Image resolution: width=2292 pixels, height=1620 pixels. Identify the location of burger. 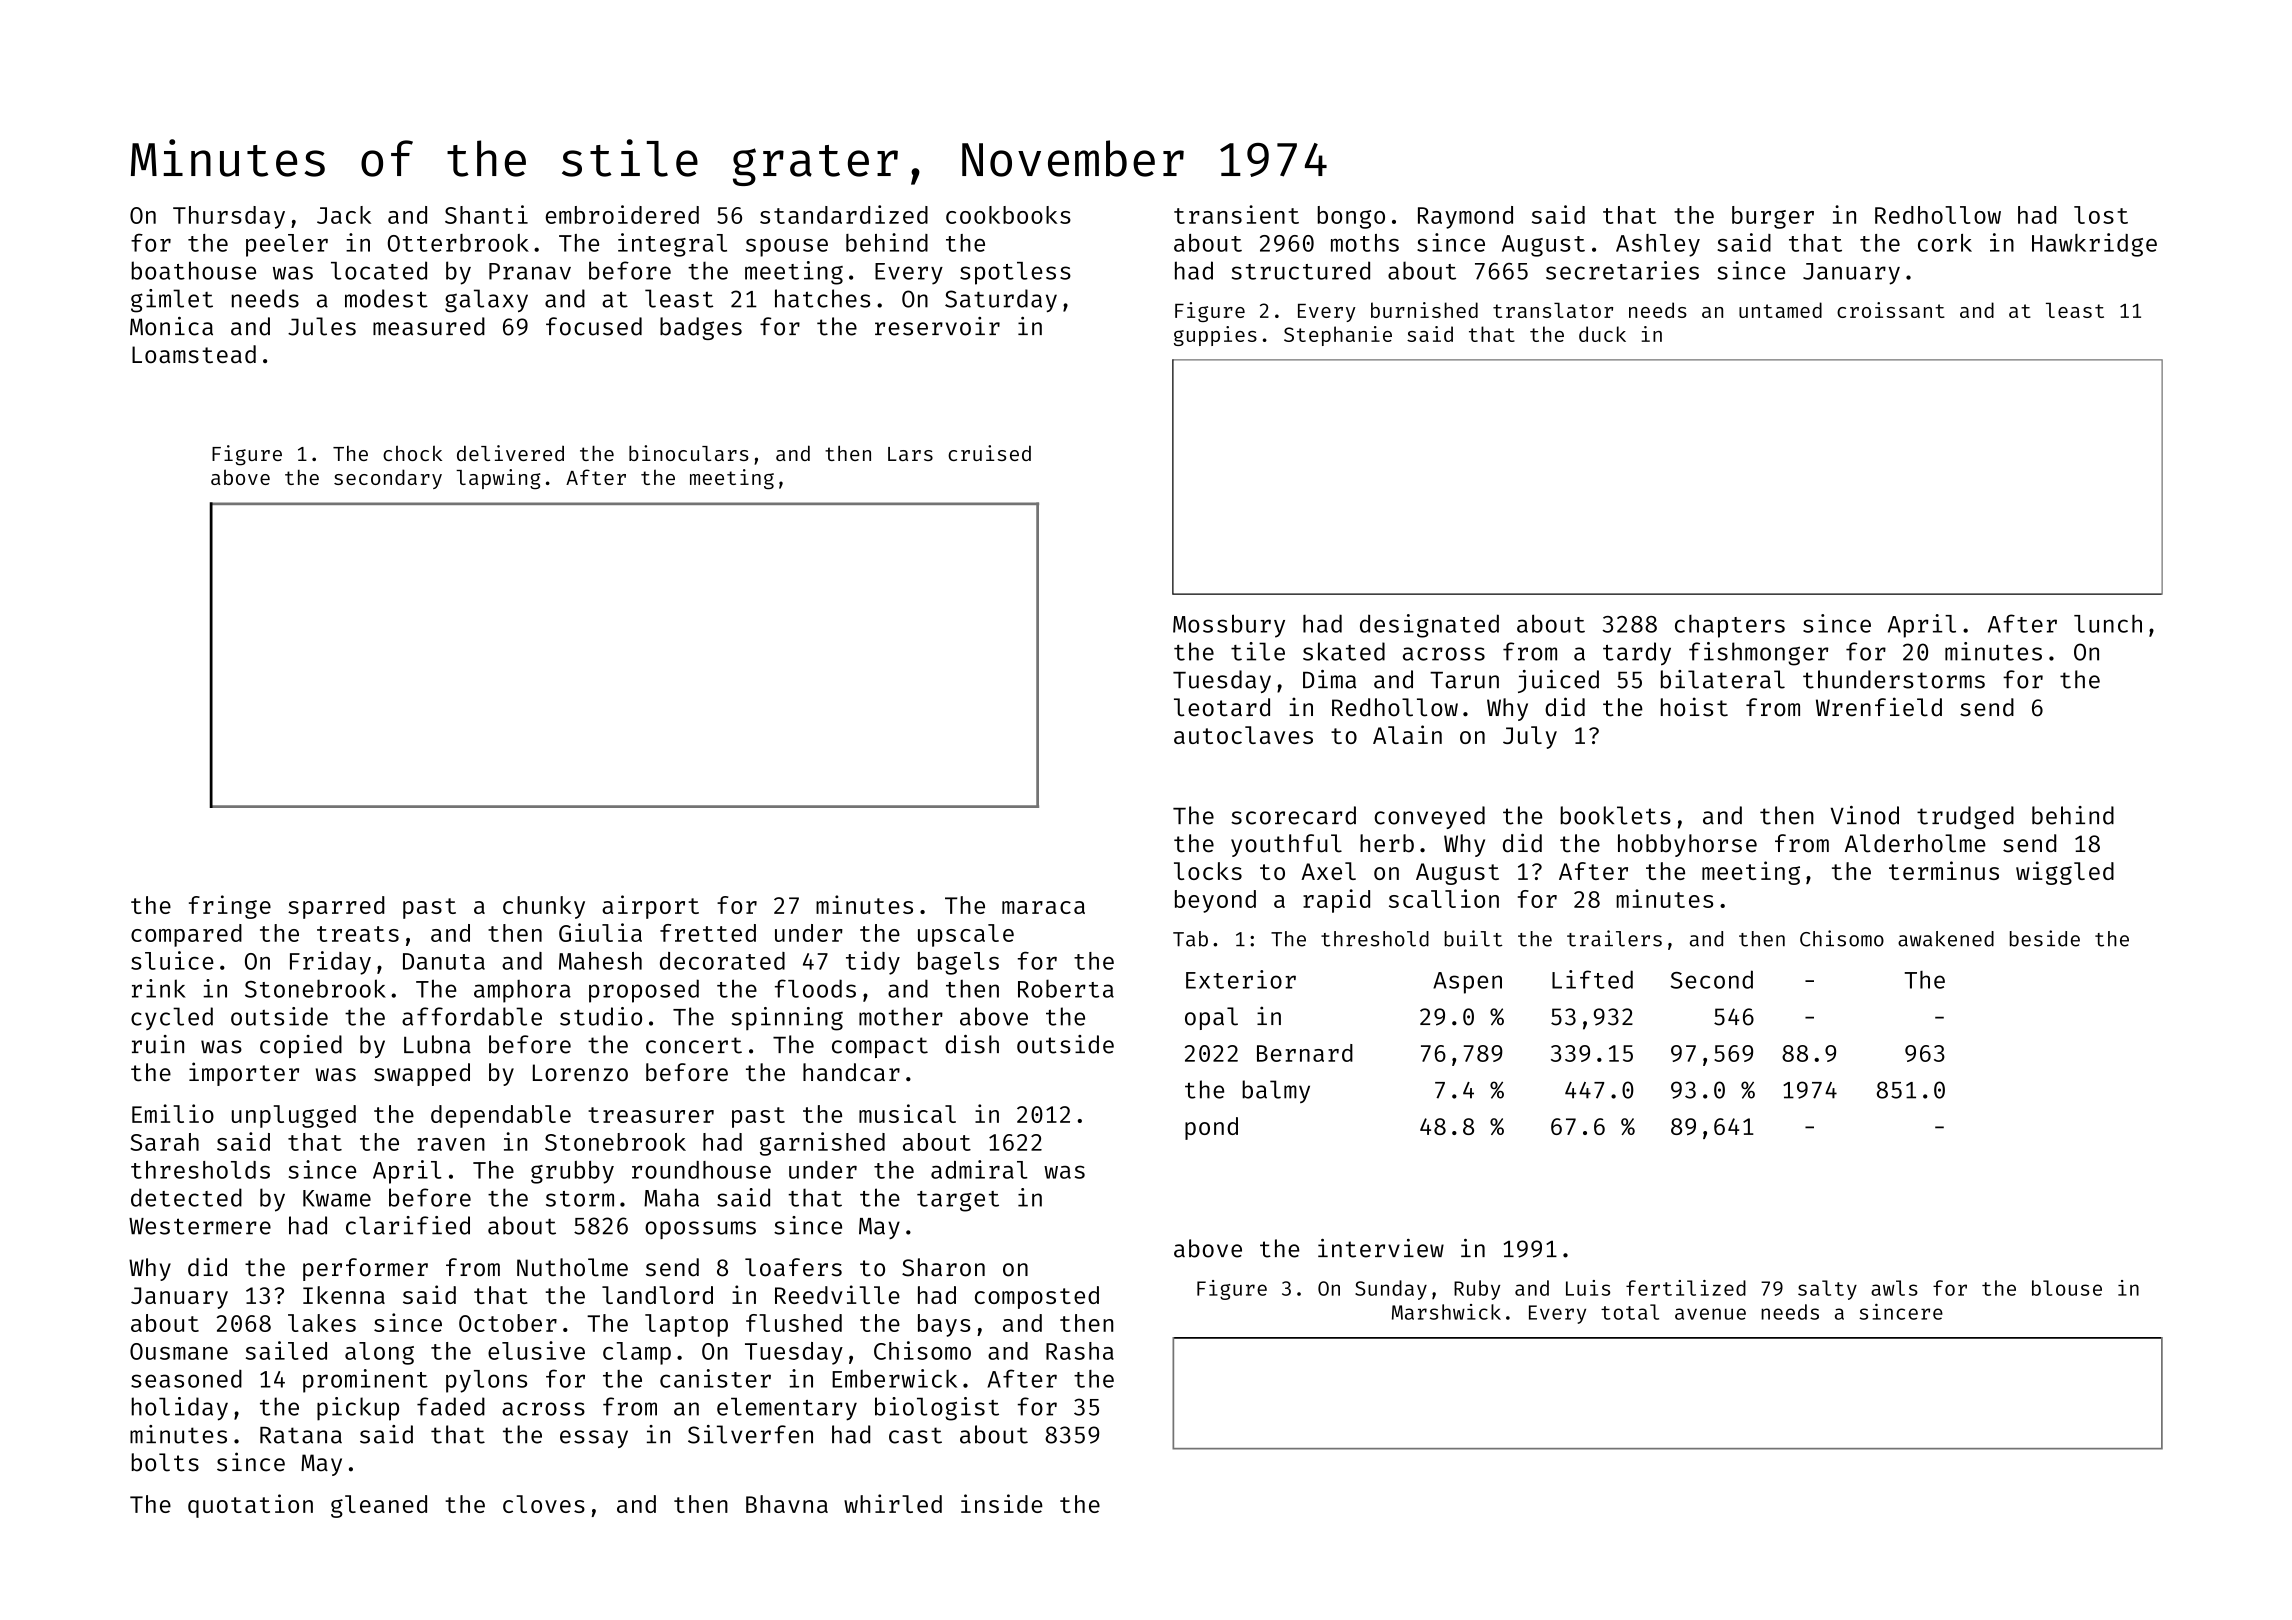
(1773, 217).
